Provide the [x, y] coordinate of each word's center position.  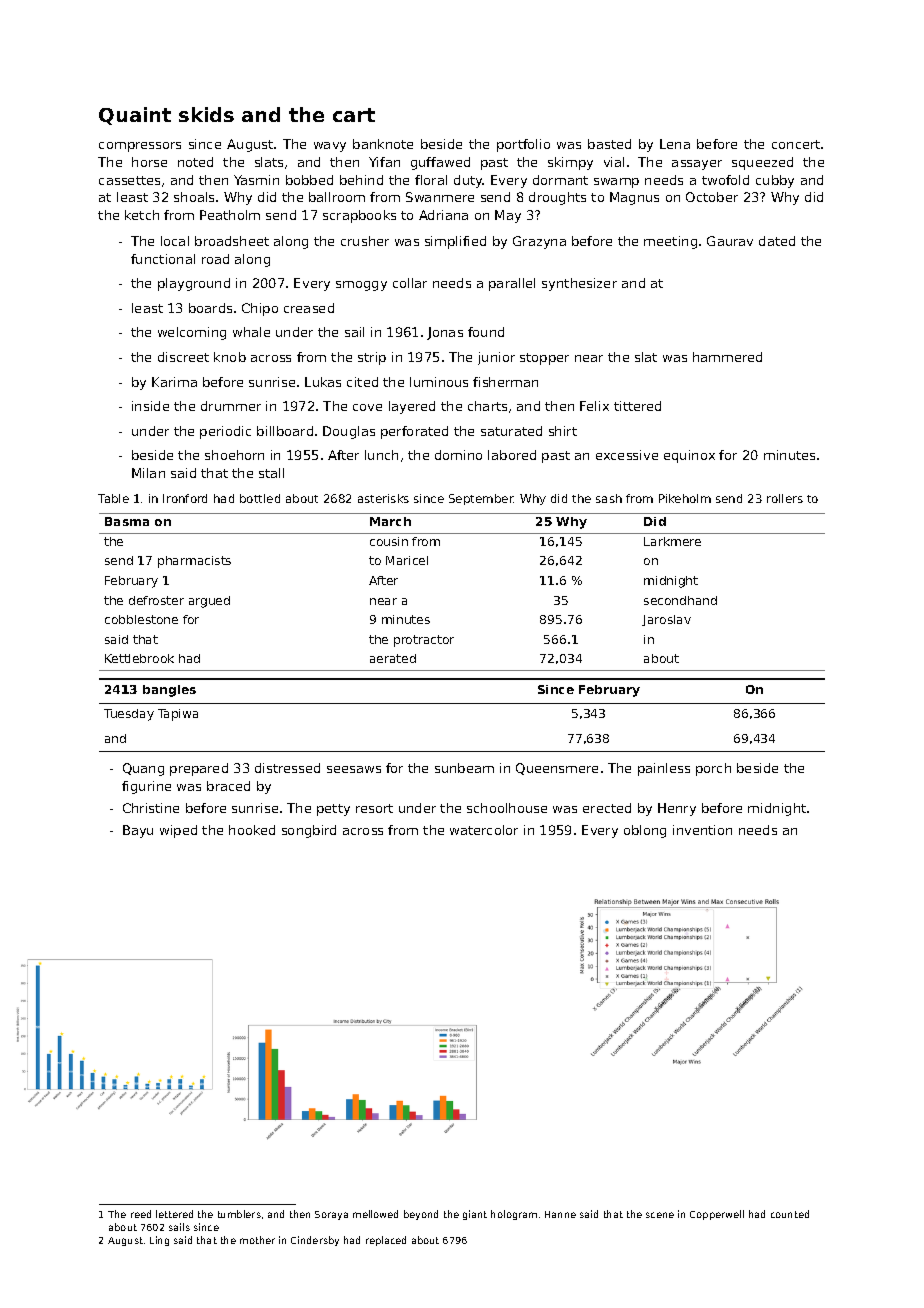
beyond [421, 1215]
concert [797, 144]
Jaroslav [666, 620]
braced [228, 786]
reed [141, 1214]
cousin [389, 541]
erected [607, 808]
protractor [424, 641]
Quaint [135, 116]
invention [702, 830]
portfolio [523, 145]
